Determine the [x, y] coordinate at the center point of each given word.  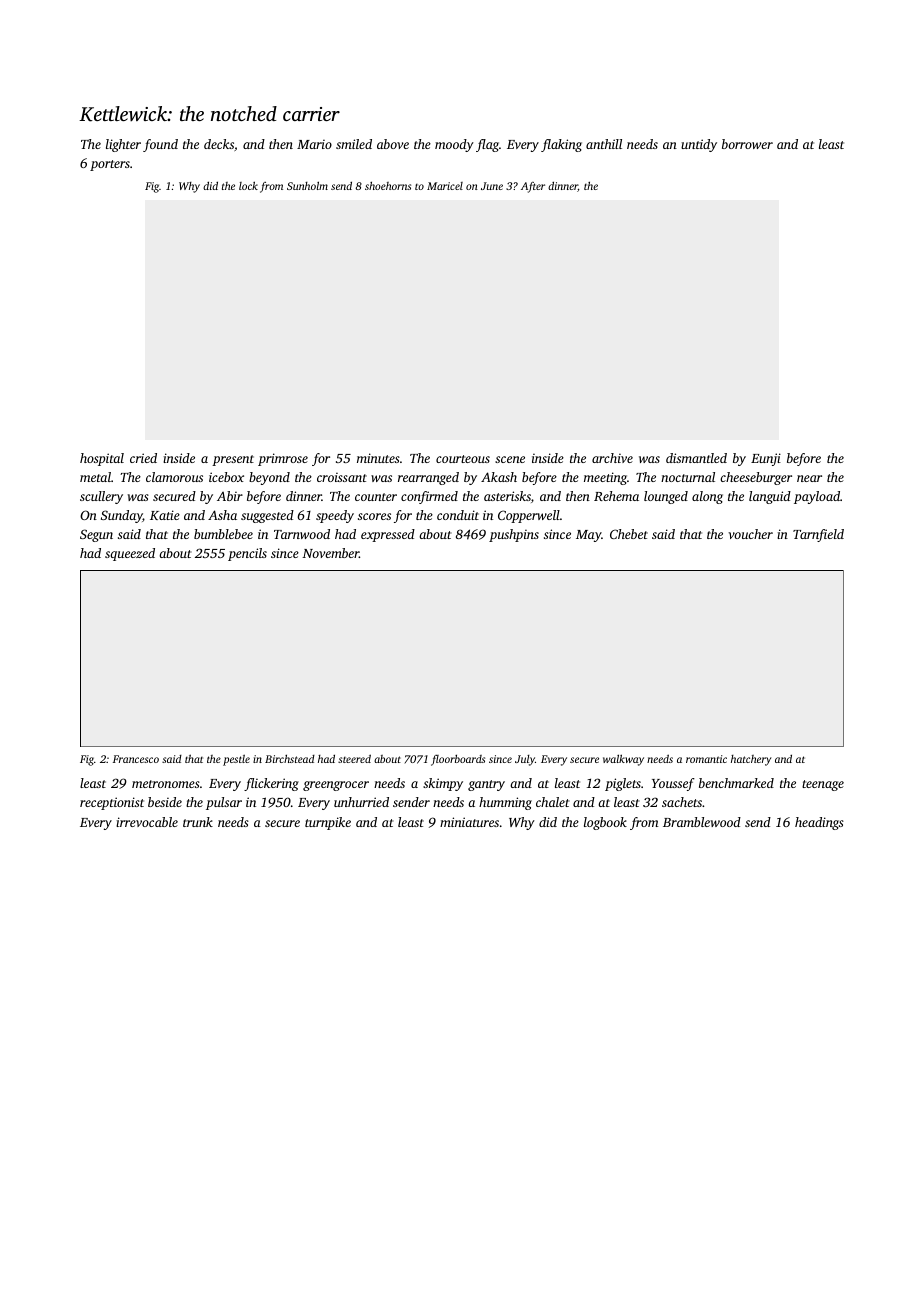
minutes [378, 458]
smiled [354, 144]
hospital [102, 459]
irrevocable [147, 822]
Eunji [766, 459]
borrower [747, 144]
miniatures [469, 822]
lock [248, 185]
